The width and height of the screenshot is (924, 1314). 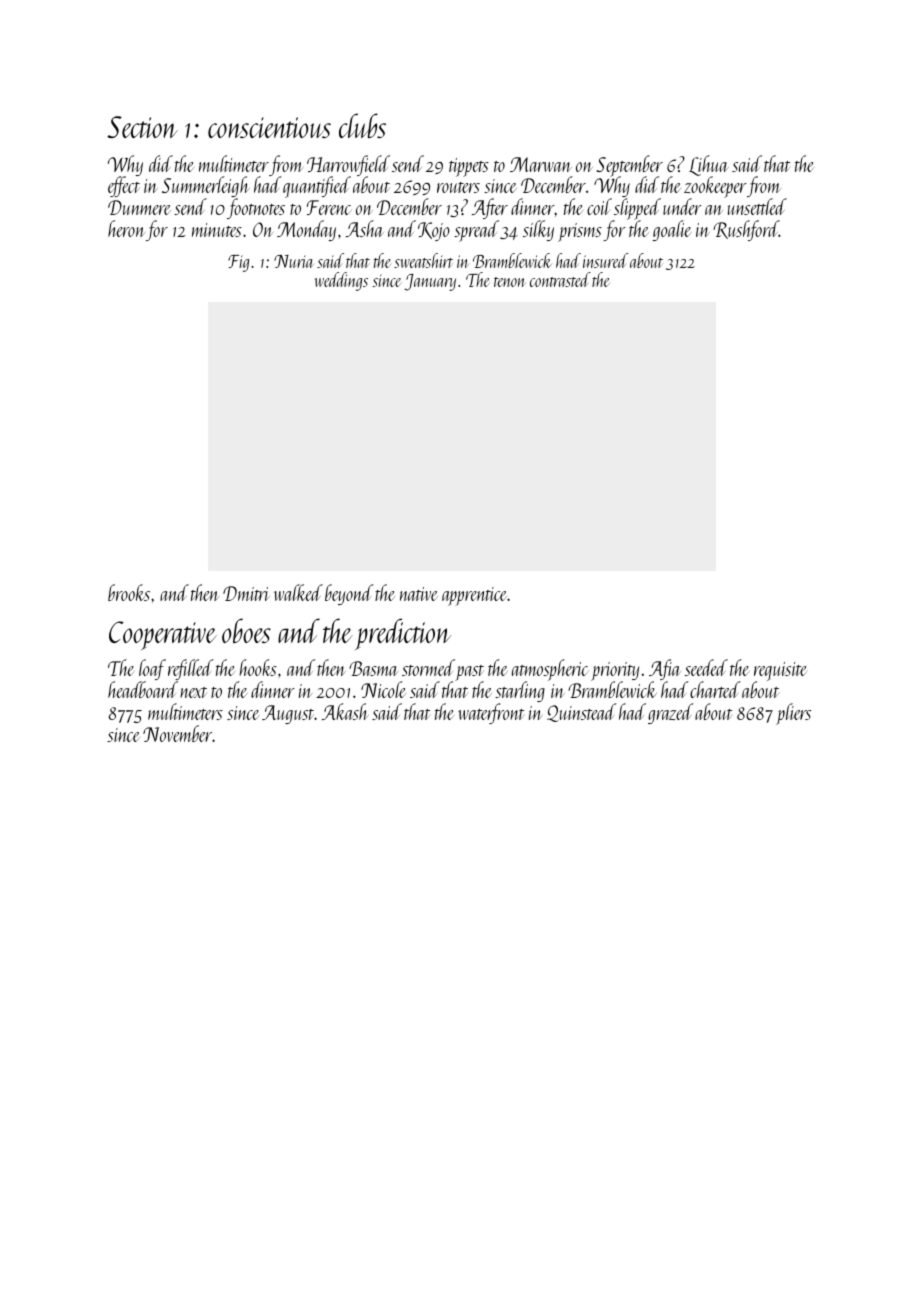 What do you see at coordinates (706, 667) in the screenshot?
I see `seeded` at bounding box center [706, 667].
